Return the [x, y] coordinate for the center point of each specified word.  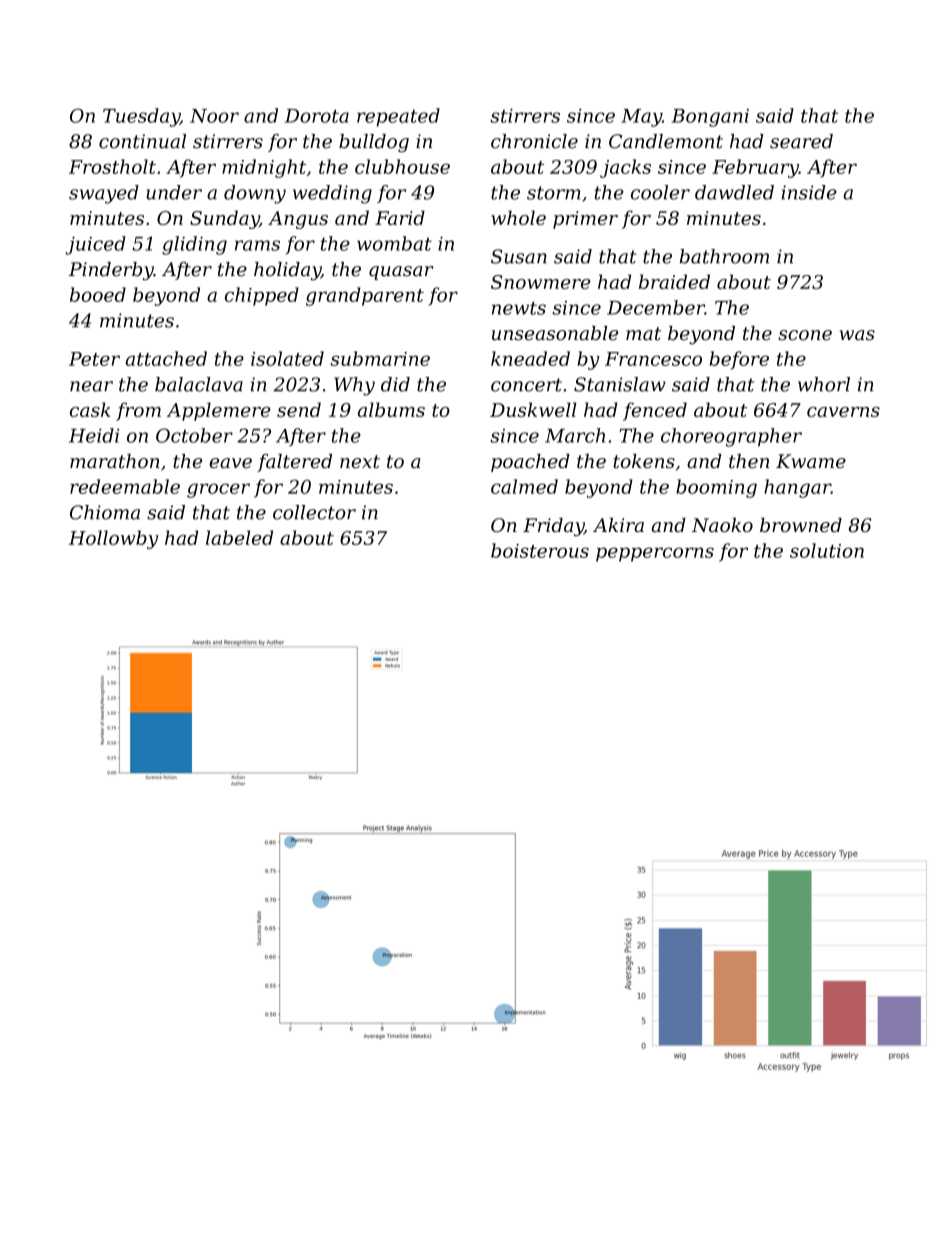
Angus [298, 220]
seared [801, 141]
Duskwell [533, 409]
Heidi [94, 435]
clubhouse [402, 166]
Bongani [710, 118]
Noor [214, 116]
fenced [655, 411]
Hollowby [113, 539]
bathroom [724, 256]
